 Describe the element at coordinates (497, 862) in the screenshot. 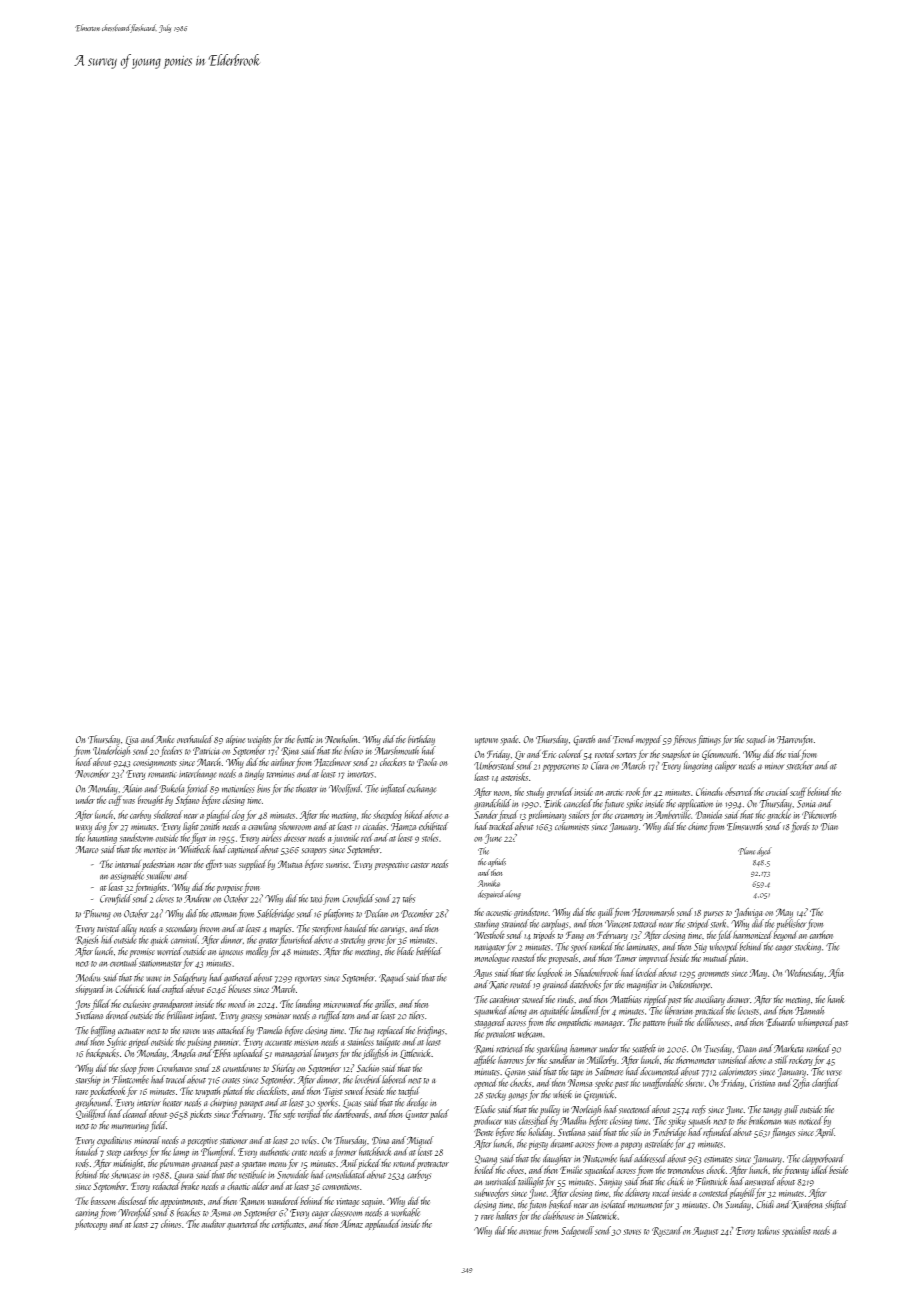

I see `aphids` at that location.
